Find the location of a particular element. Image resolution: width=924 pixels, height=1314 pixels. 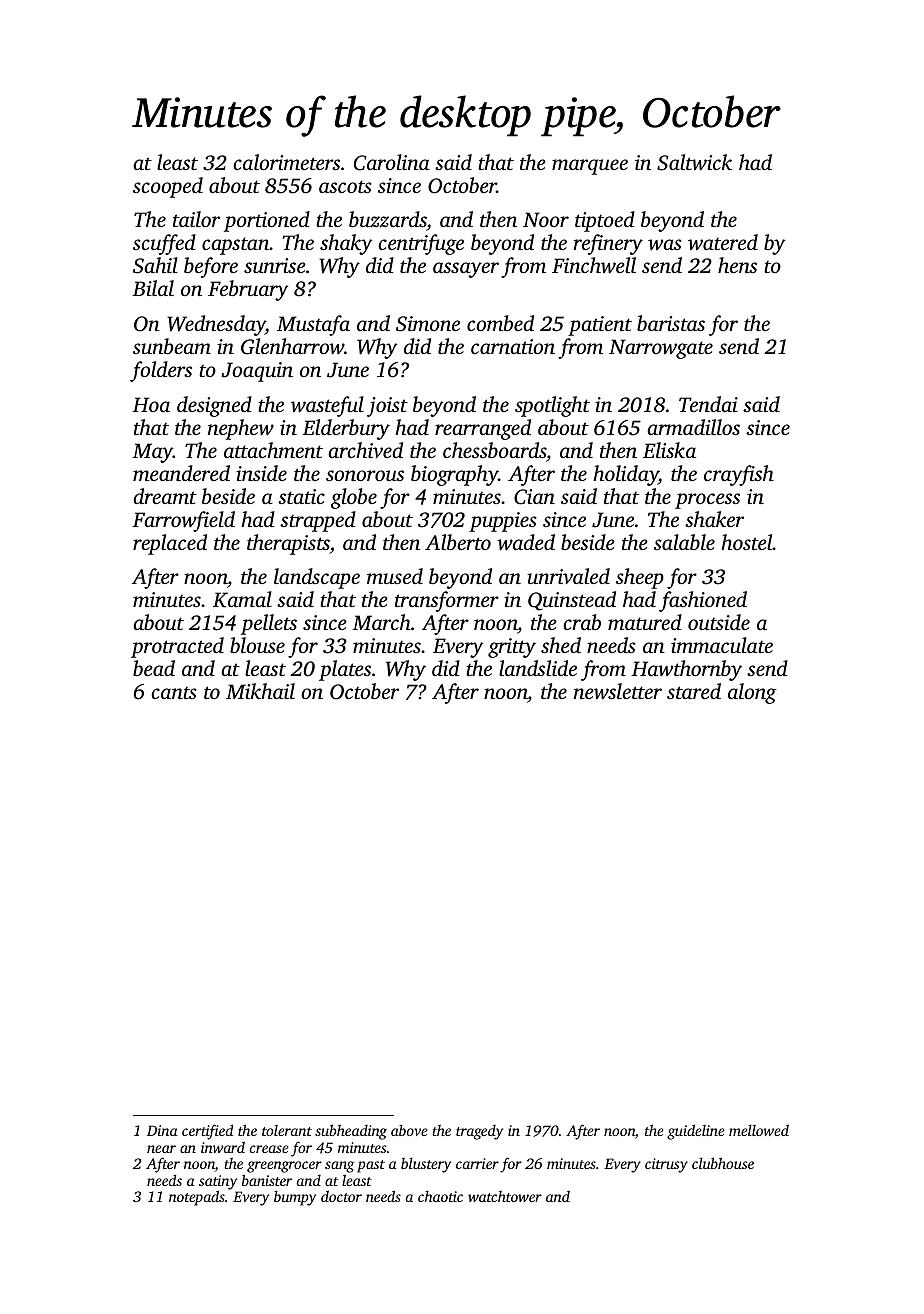

bumpy is located at coordinates (295, 1198).
